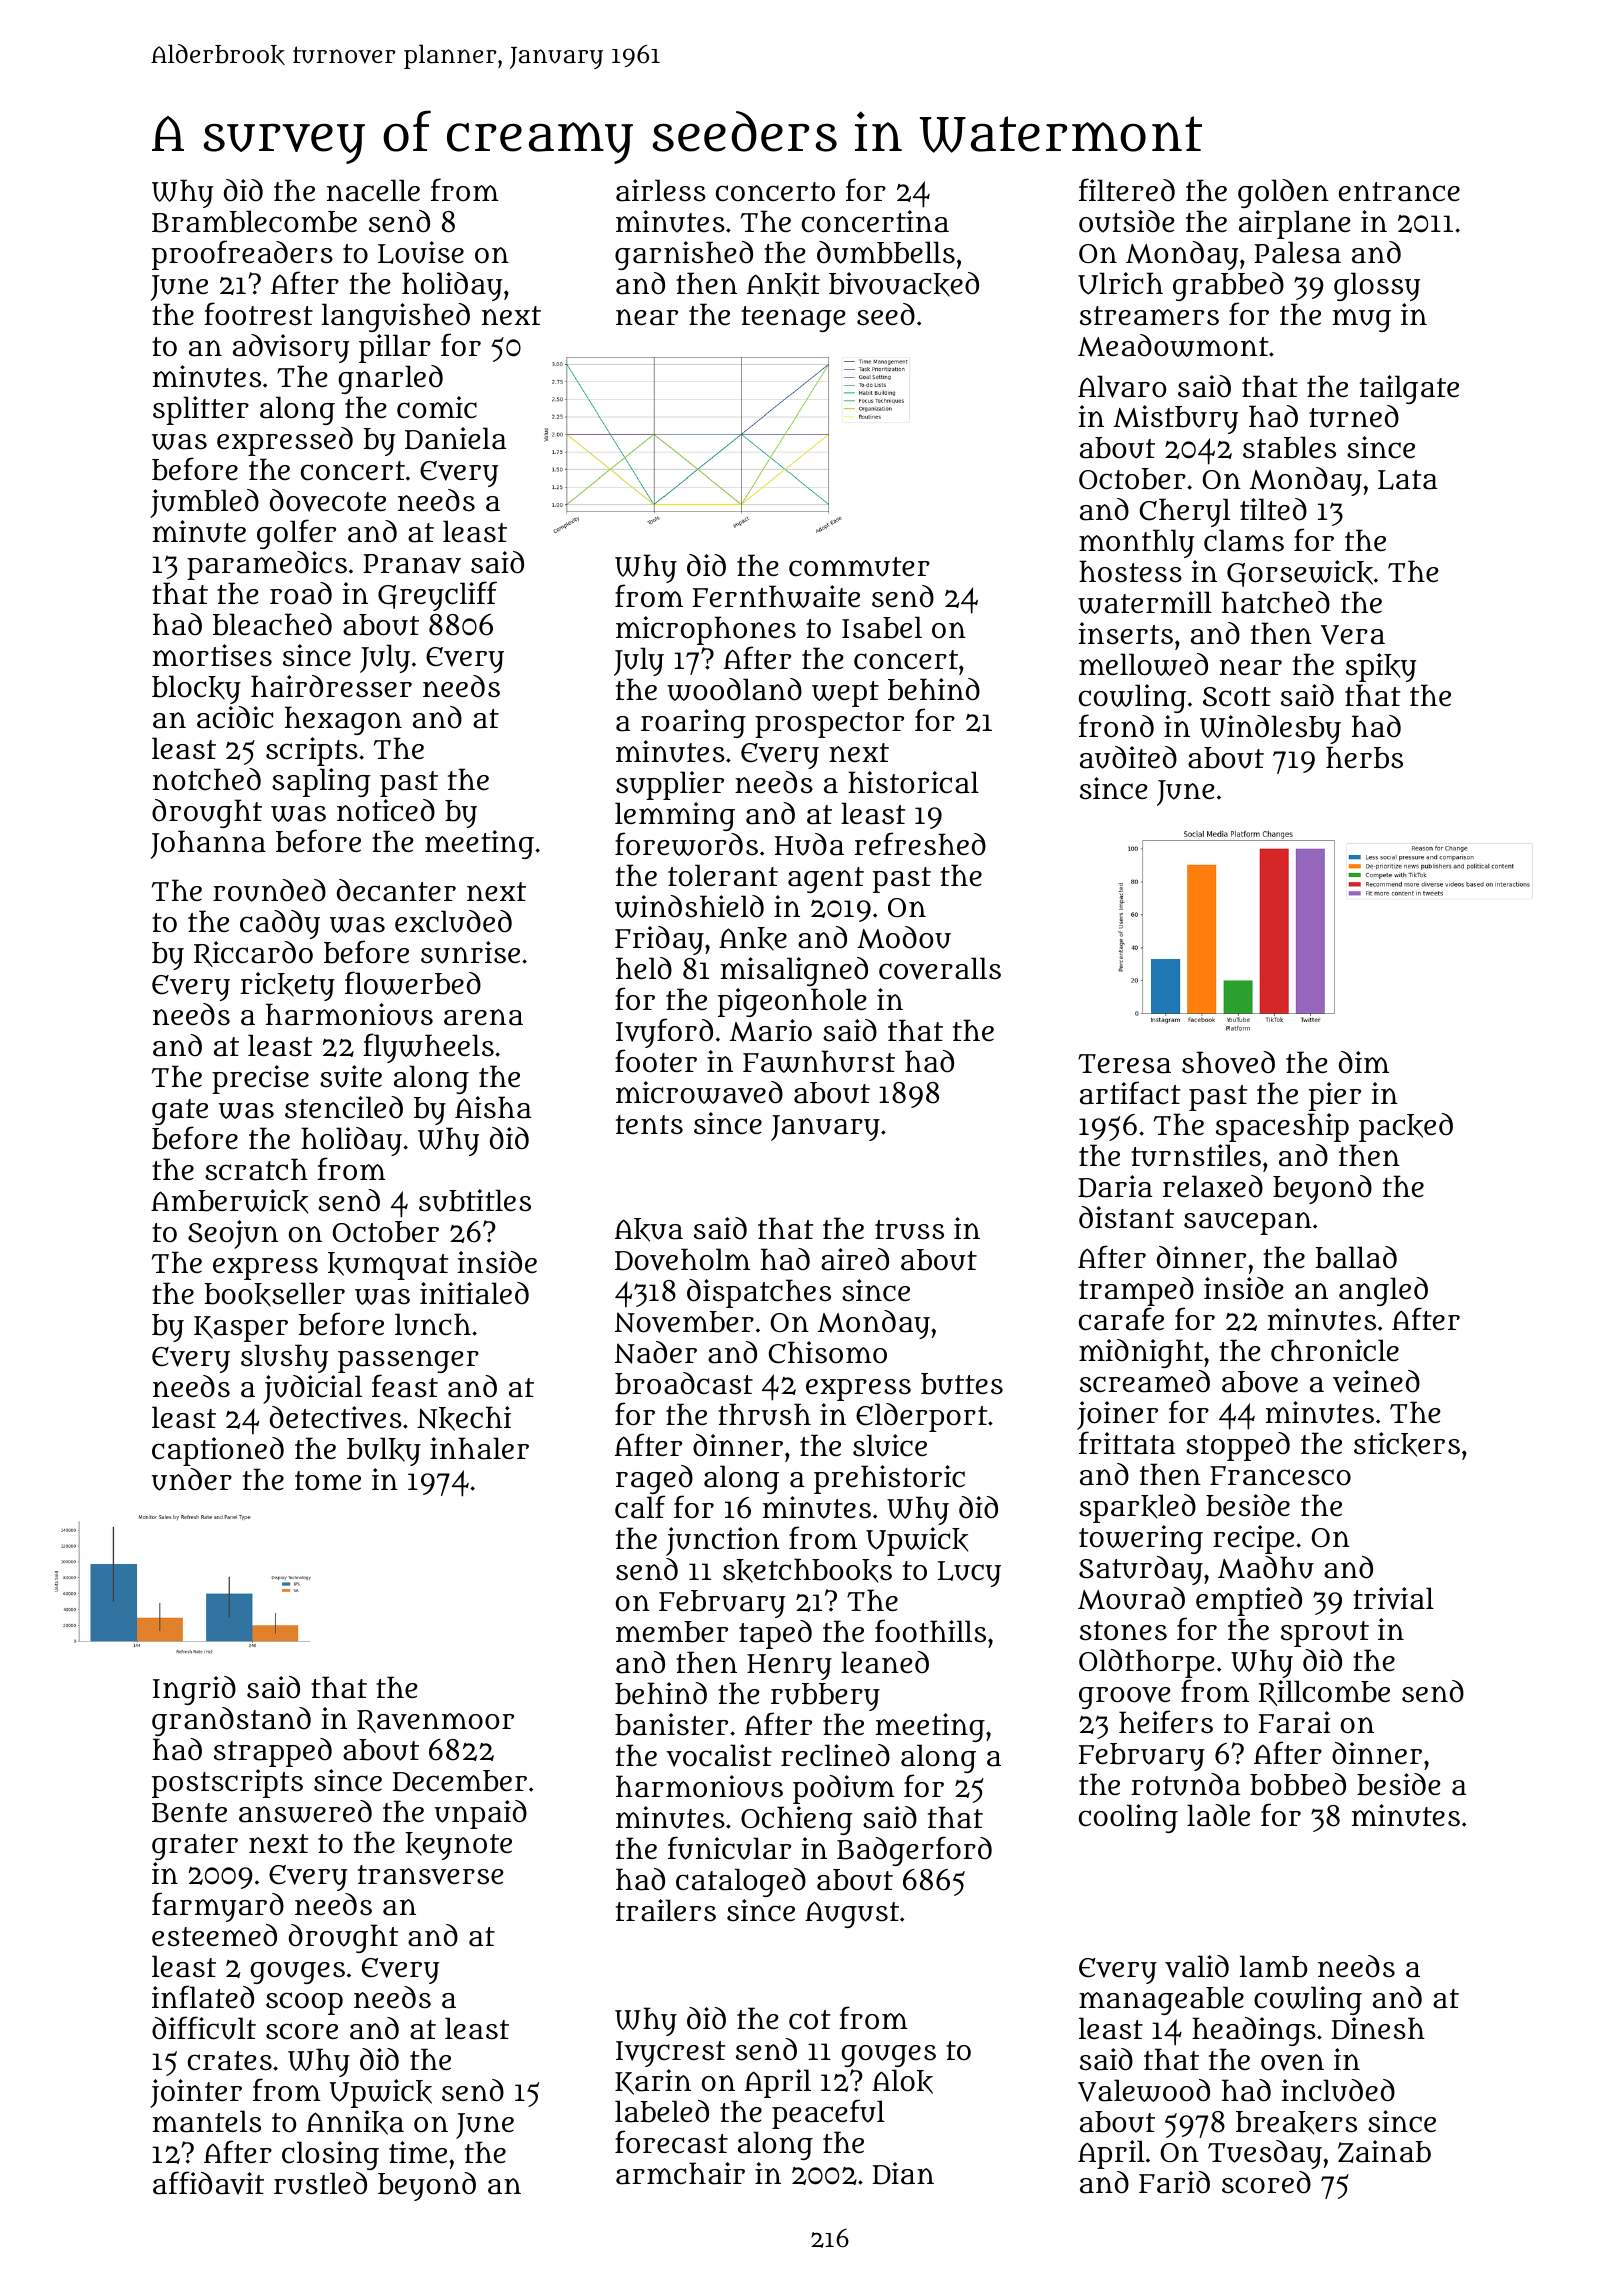  I want to click on Dian, so click(903, 2173).
